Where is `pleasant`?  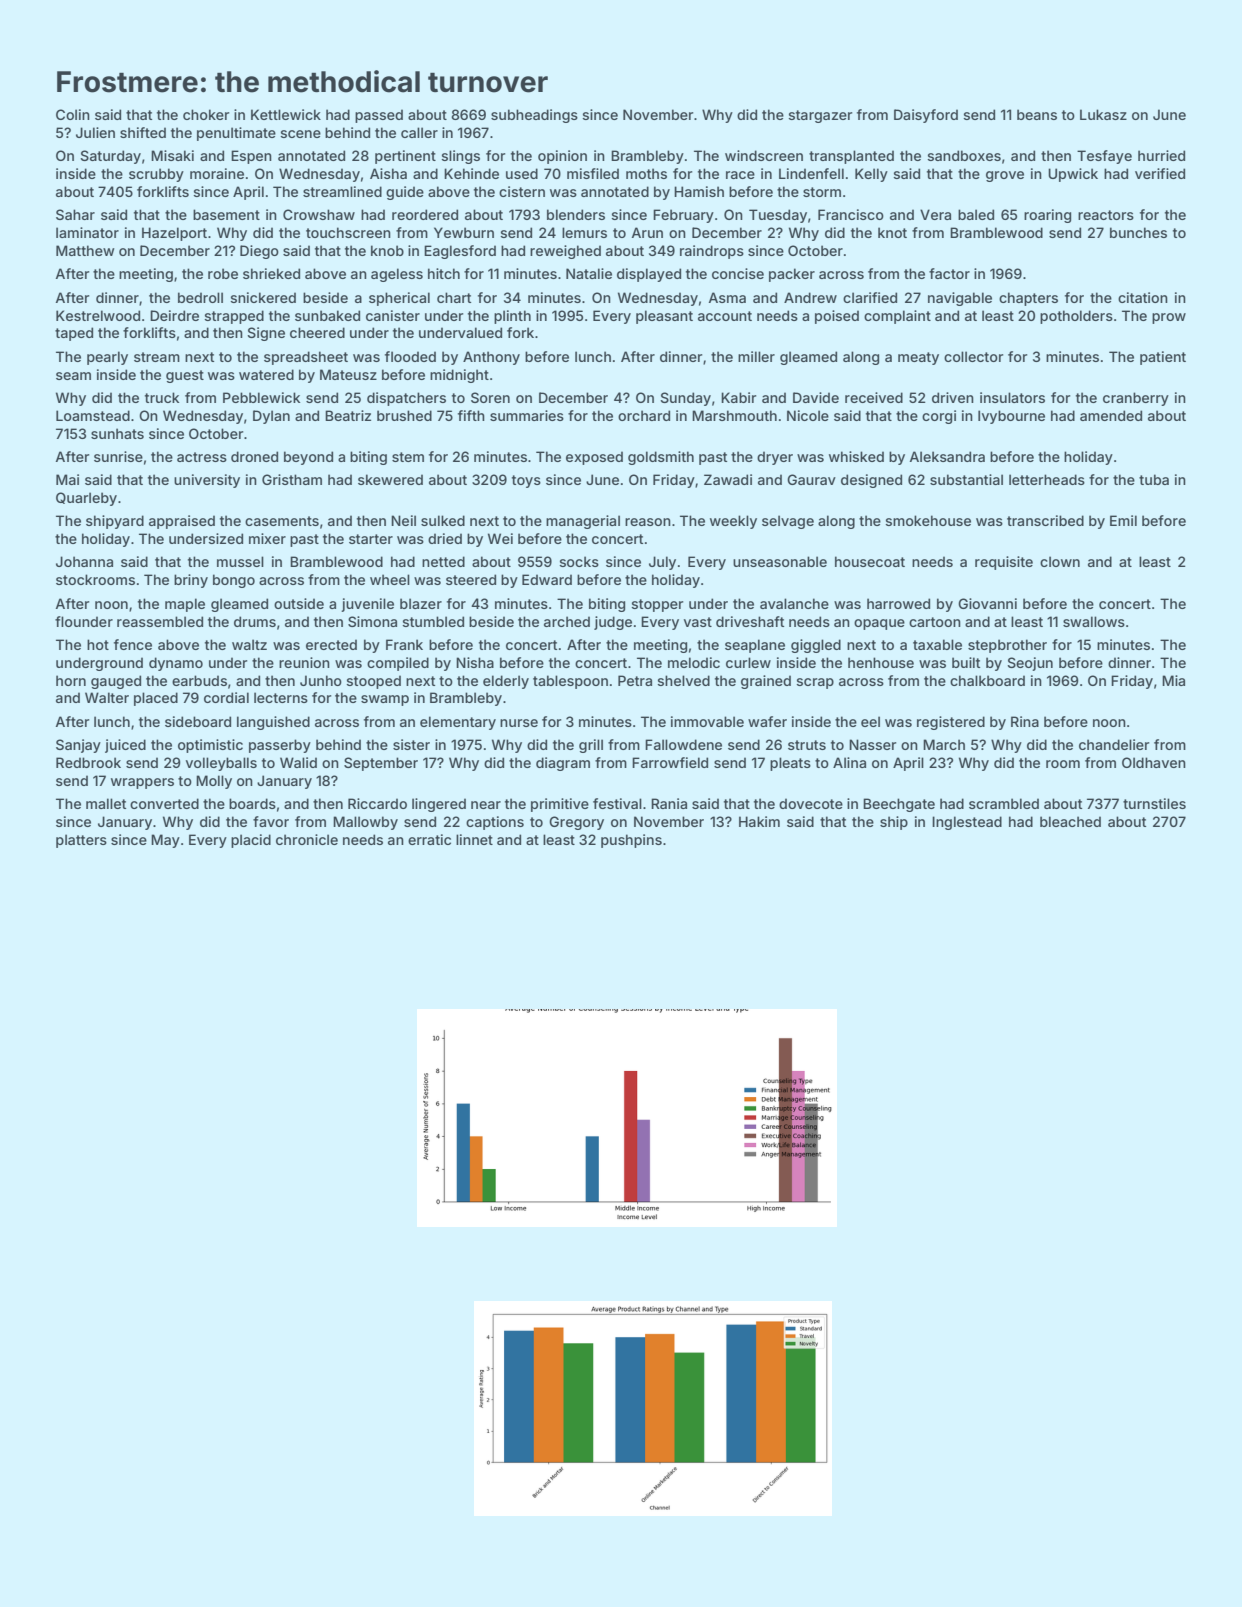 pleasant is located at coordinates (664, 317).
